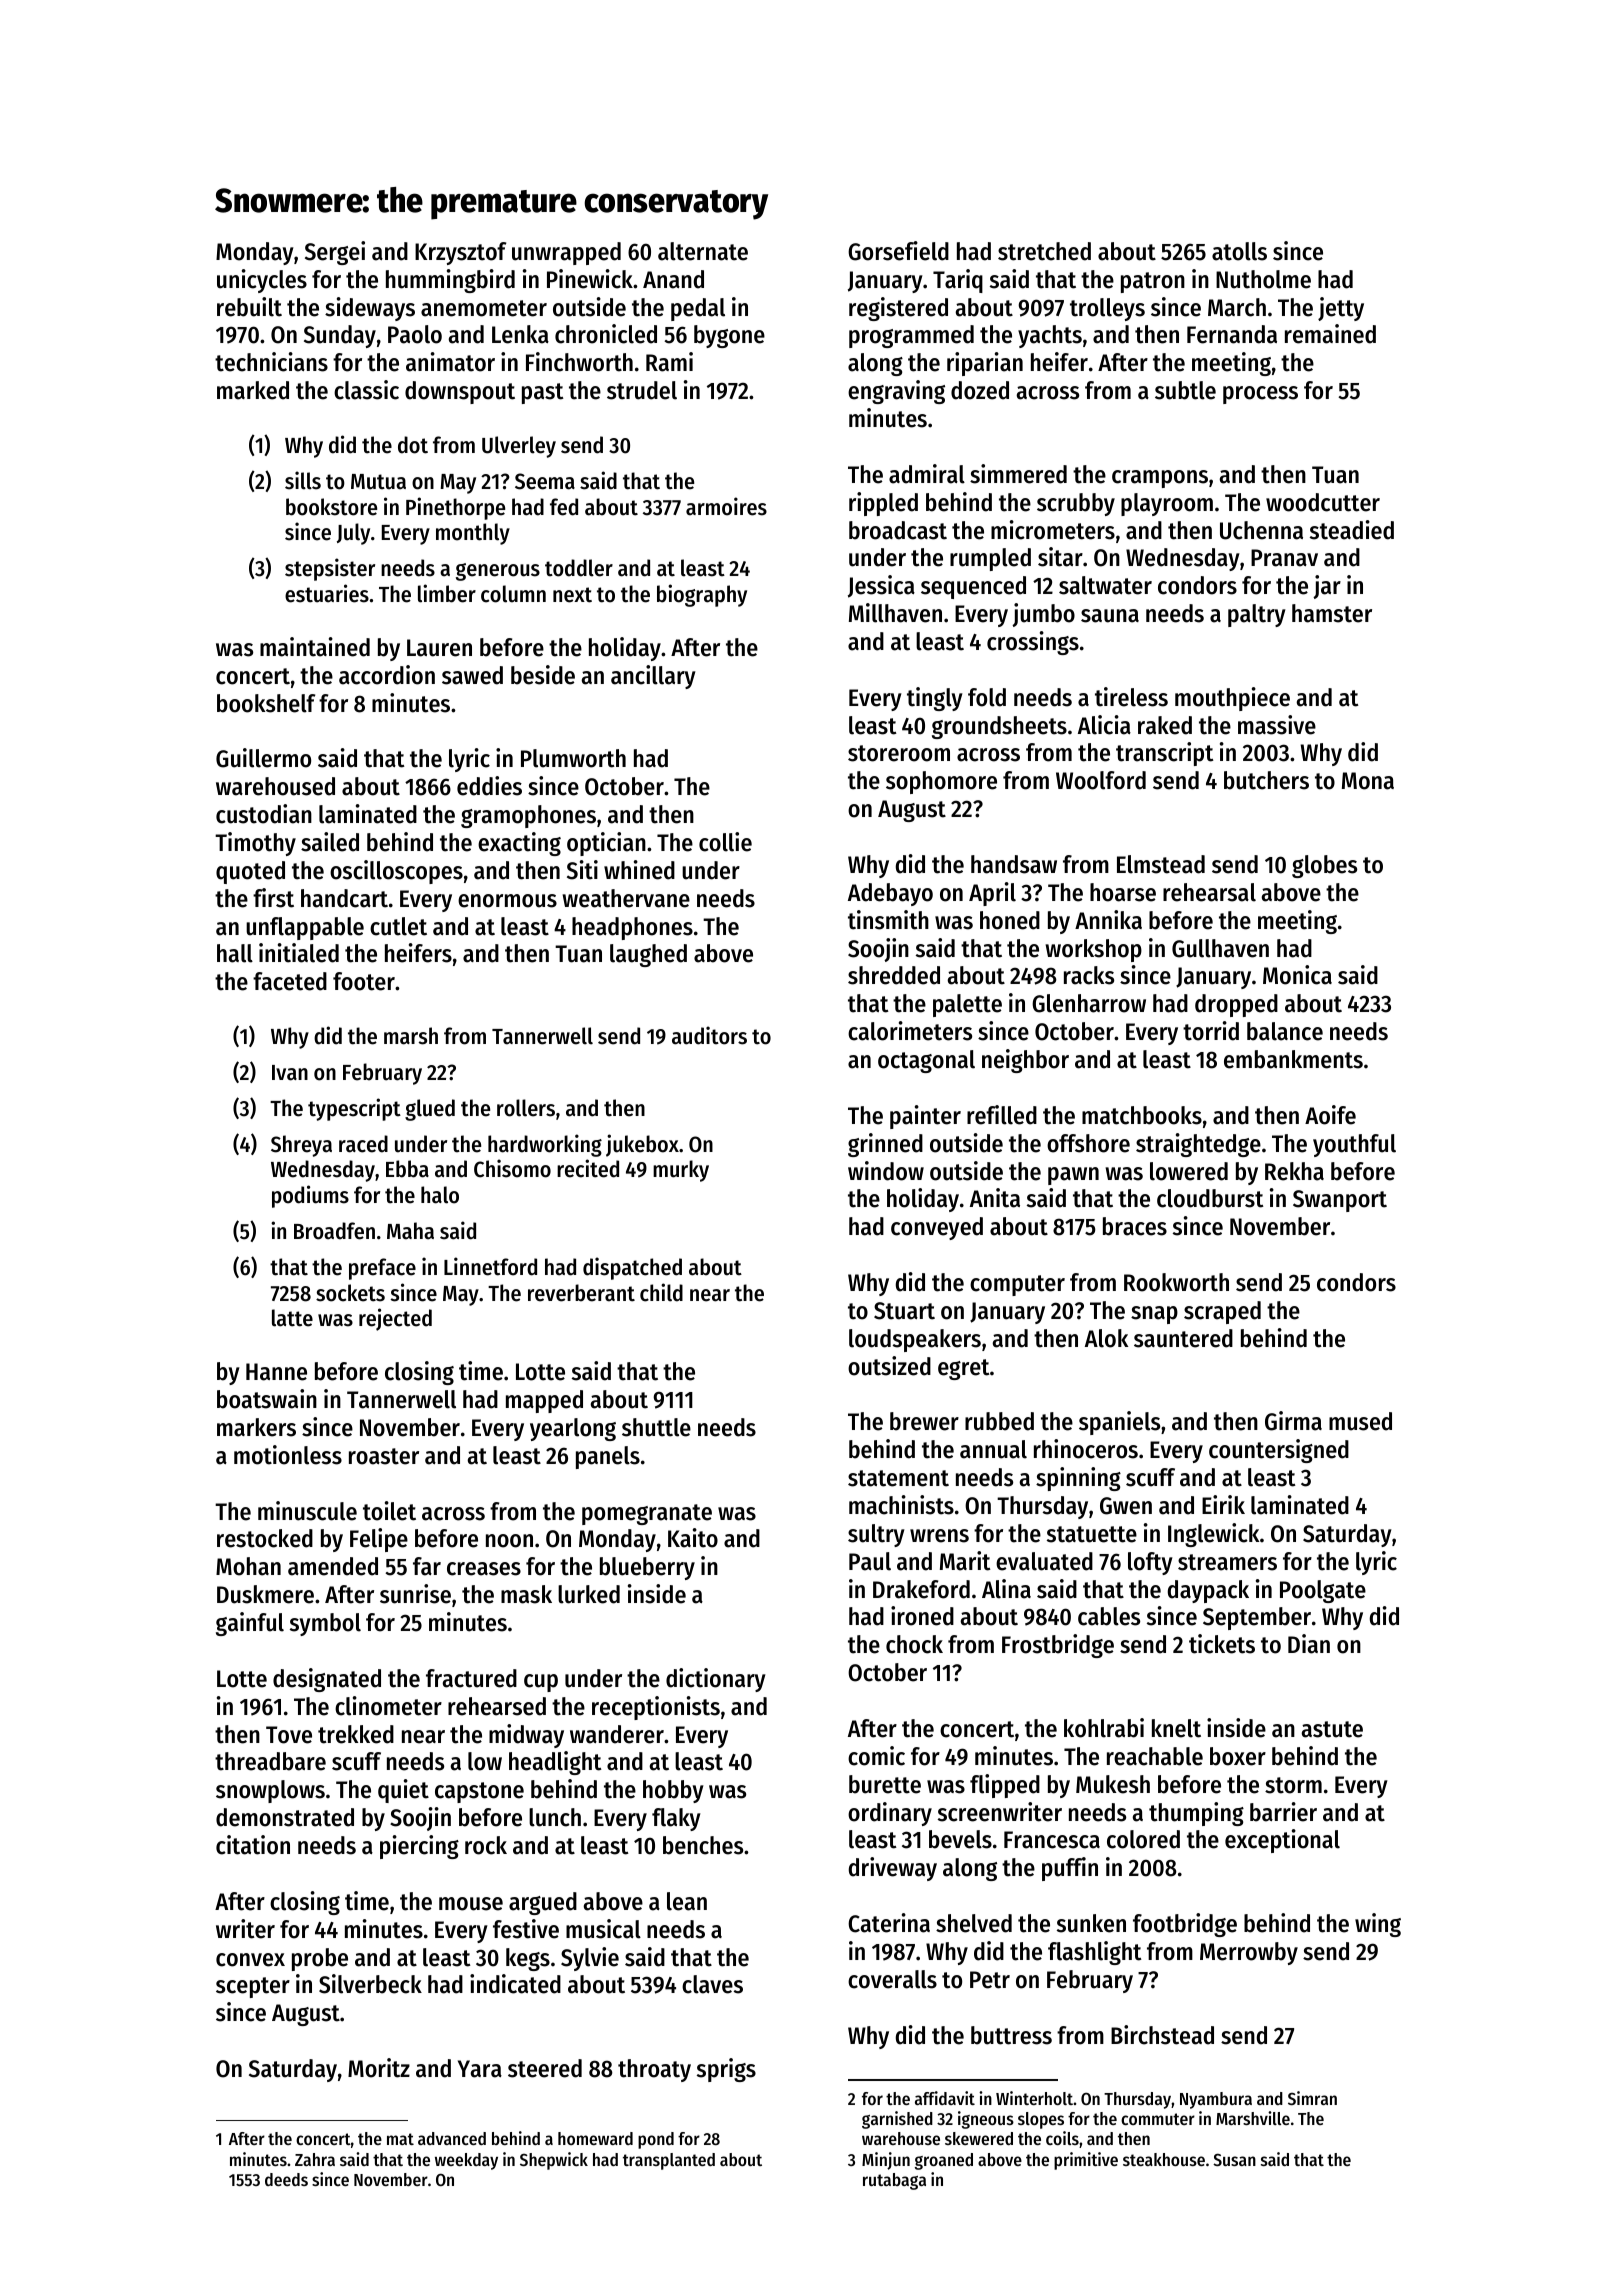 This document has height=2292, width=1620. I want to click on Susan, so click(1234, 2159).
